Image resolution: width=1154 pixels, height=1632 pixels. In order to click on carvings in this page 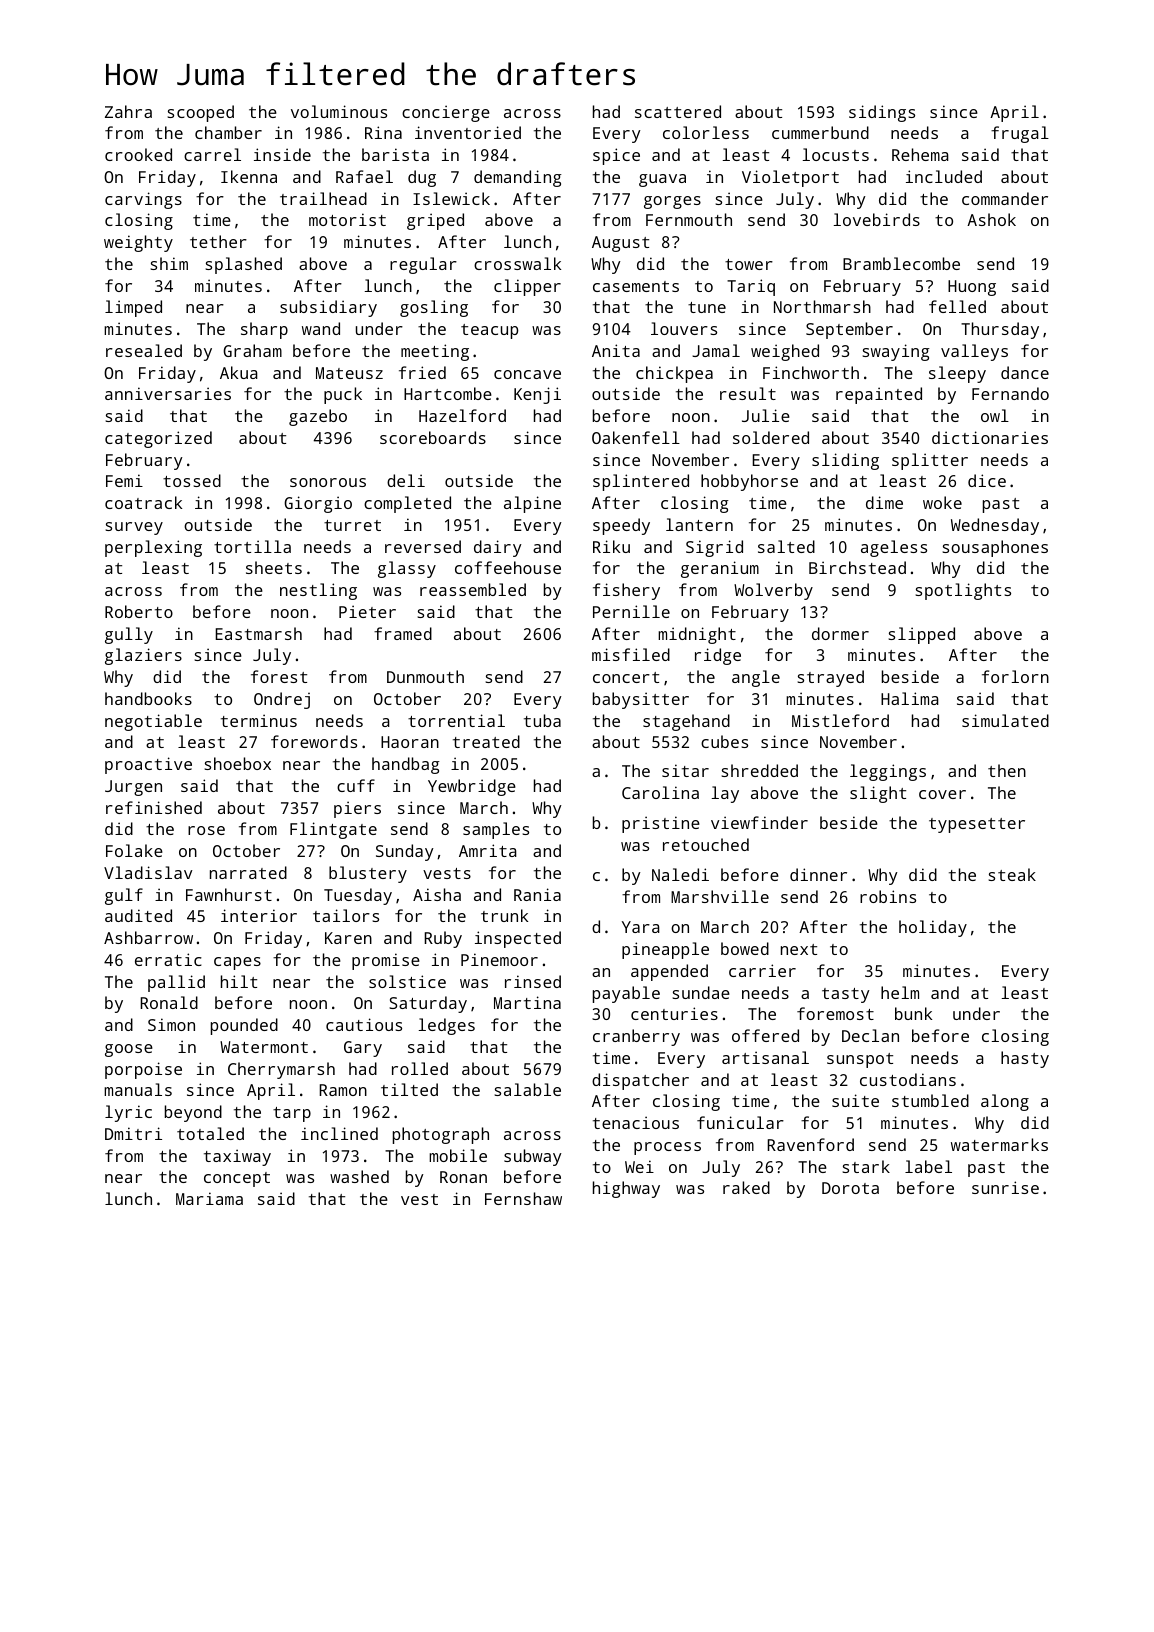, I will do `click(143, 200)`.
